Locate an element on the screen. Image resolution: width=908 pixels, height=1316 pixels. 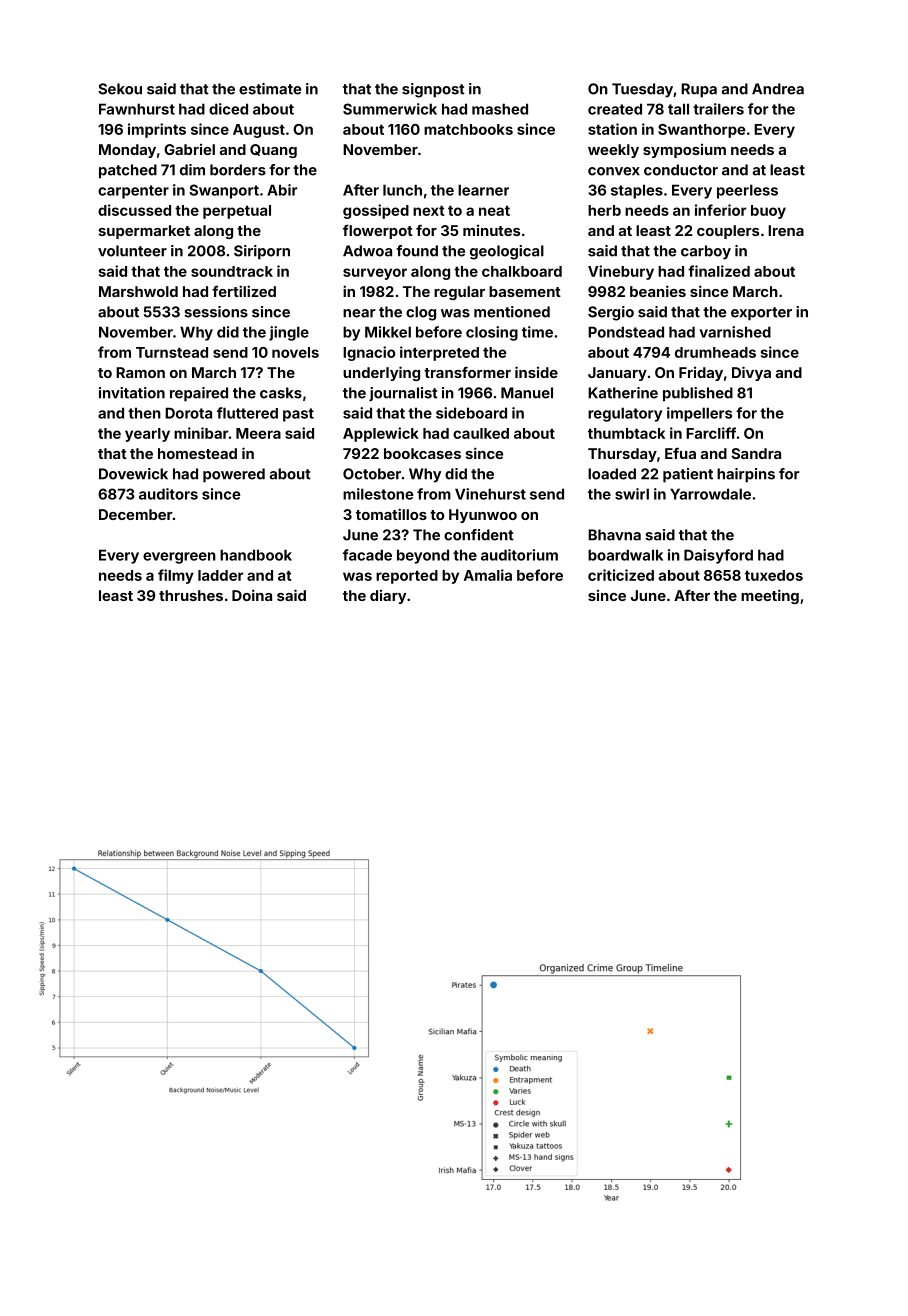
thrushes is located at coordinates (191, 595).
